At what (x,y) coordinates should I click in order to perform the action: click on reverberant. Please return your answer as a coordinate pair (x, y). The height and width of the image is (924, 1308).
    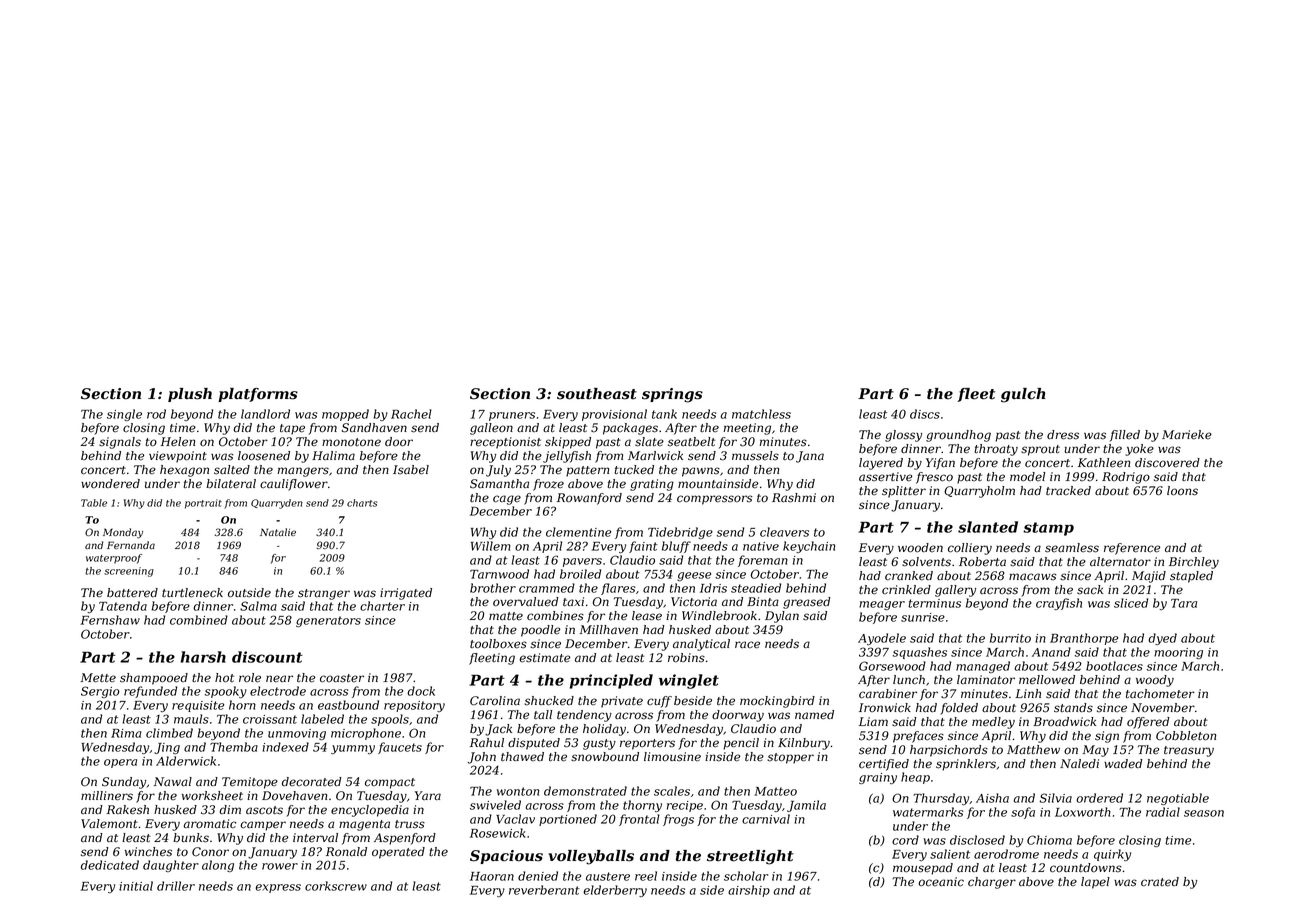
    Looking at the image, I should click on (544, 890).
